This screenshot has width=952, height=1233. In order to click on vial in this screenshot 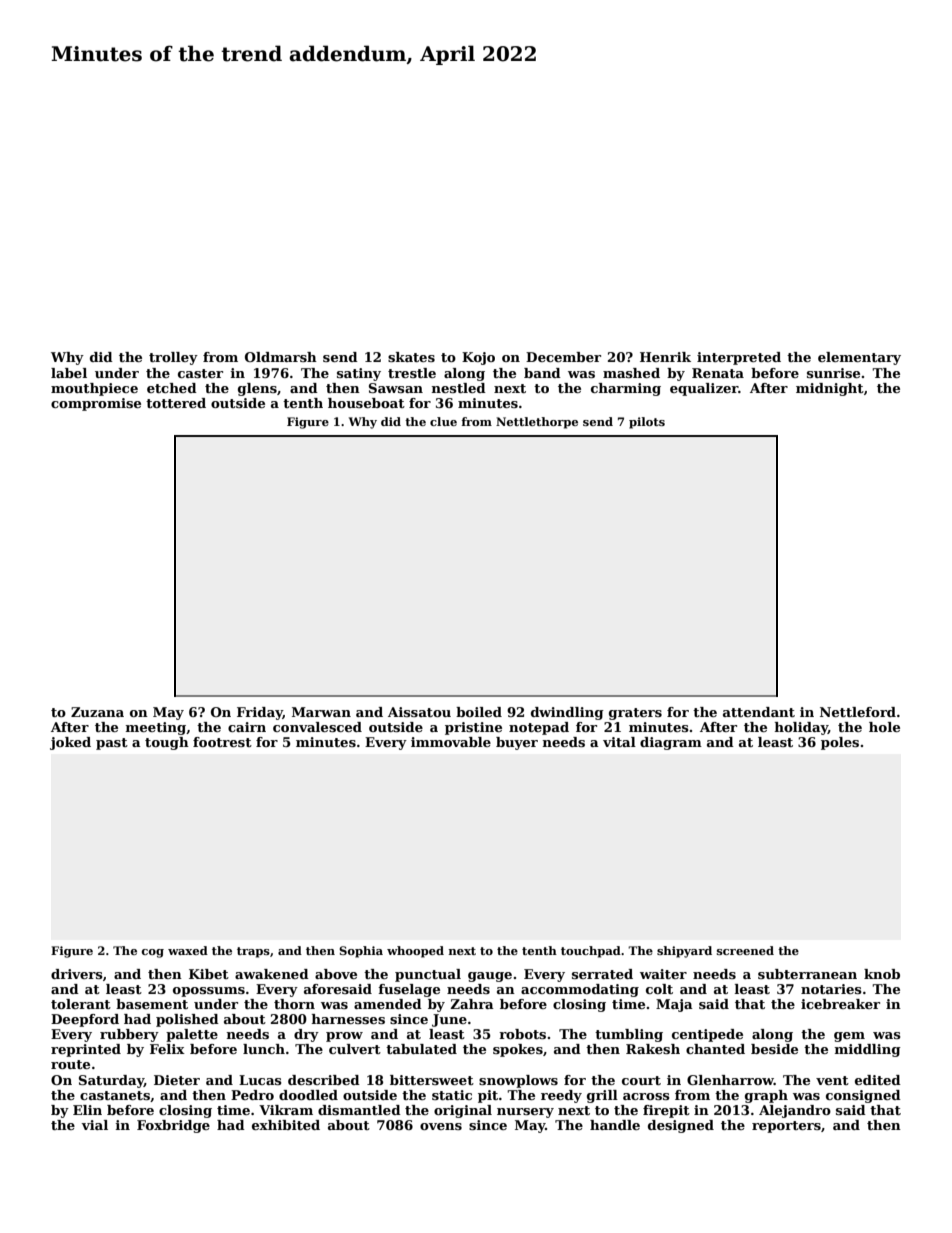, I will do `click(94, 1125)`.
